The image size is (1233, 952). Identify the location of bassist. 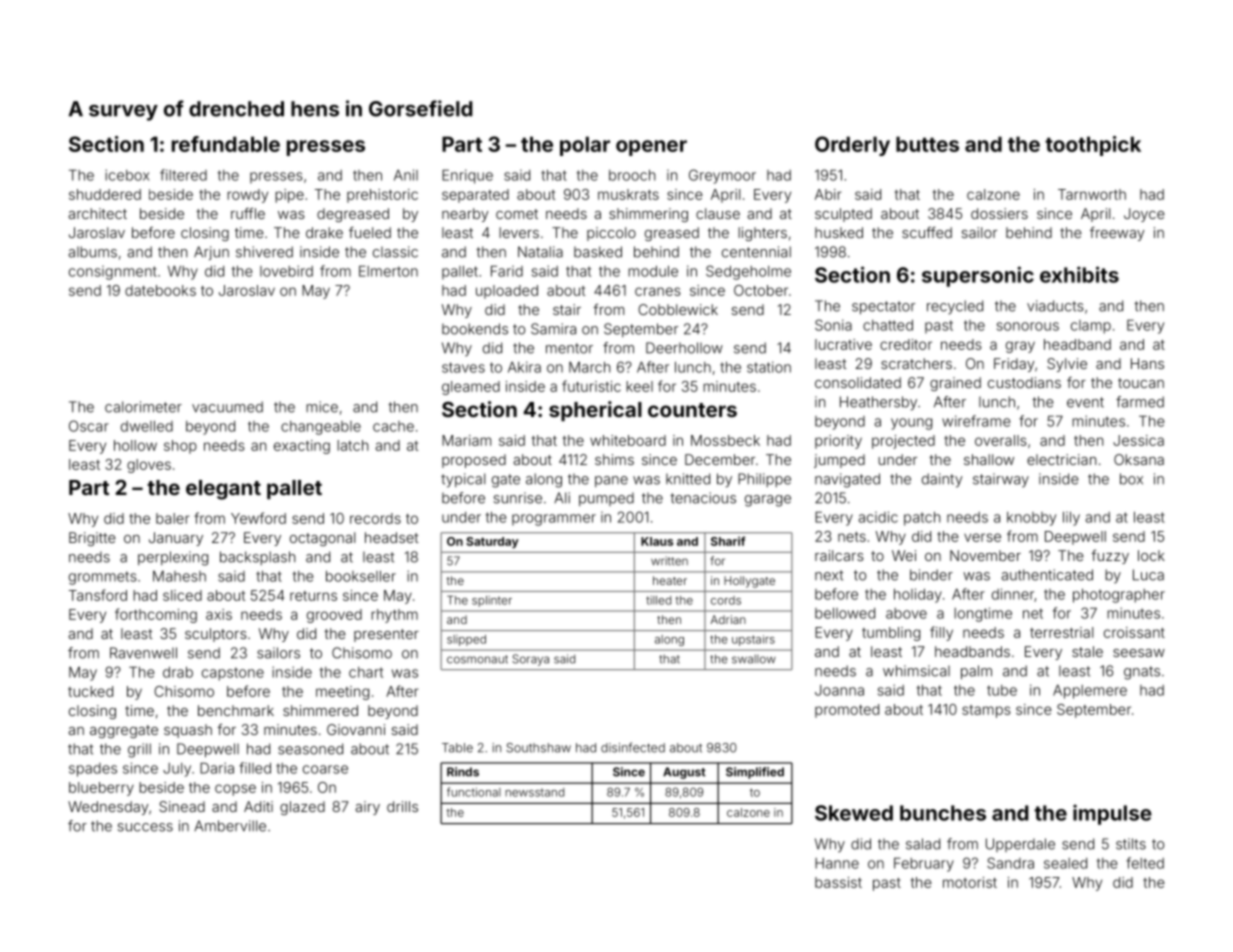
(838, 882).
